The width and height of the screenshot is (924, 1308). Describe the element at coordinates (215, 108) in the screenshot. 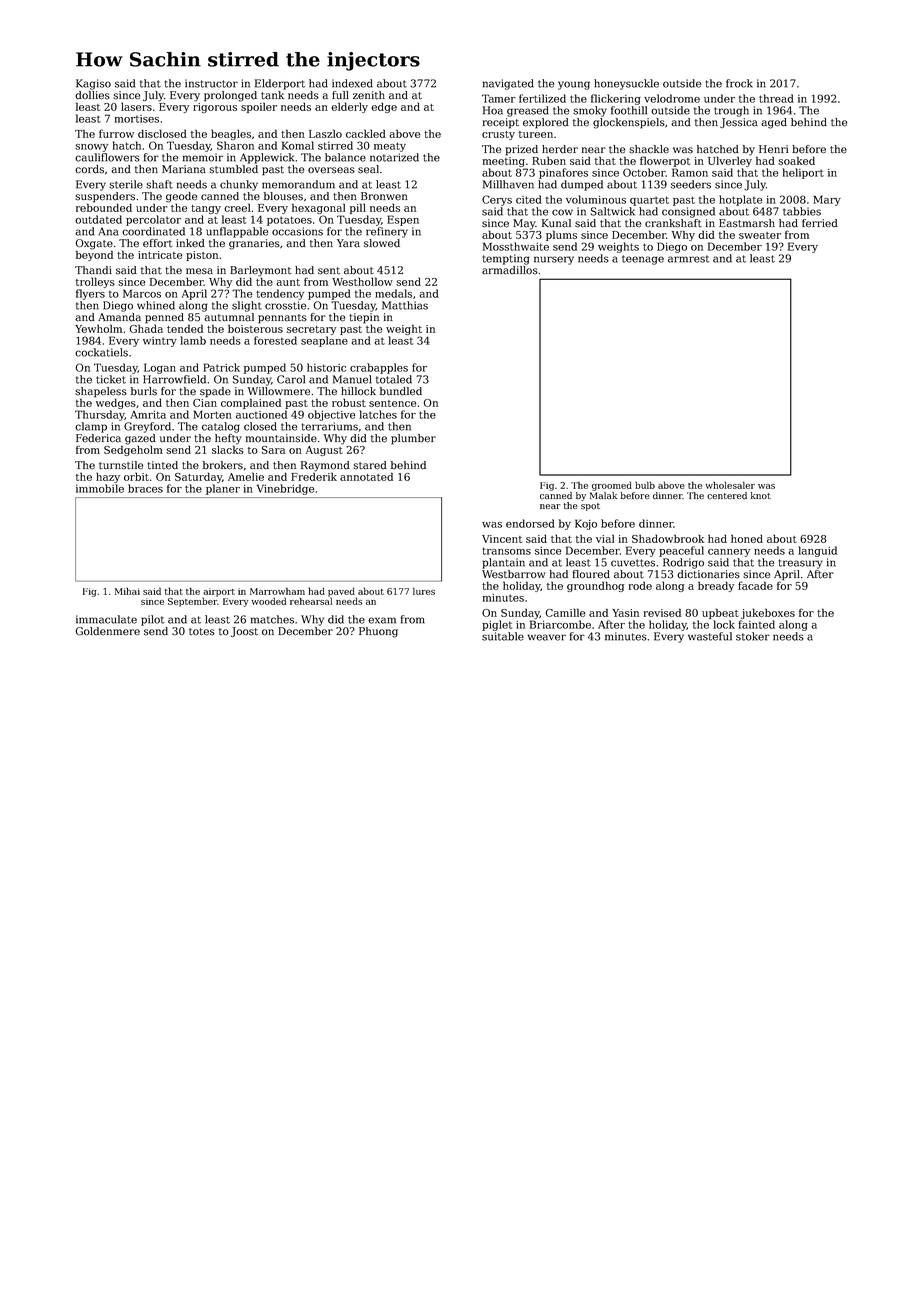

I see `rigorous` at that location.
